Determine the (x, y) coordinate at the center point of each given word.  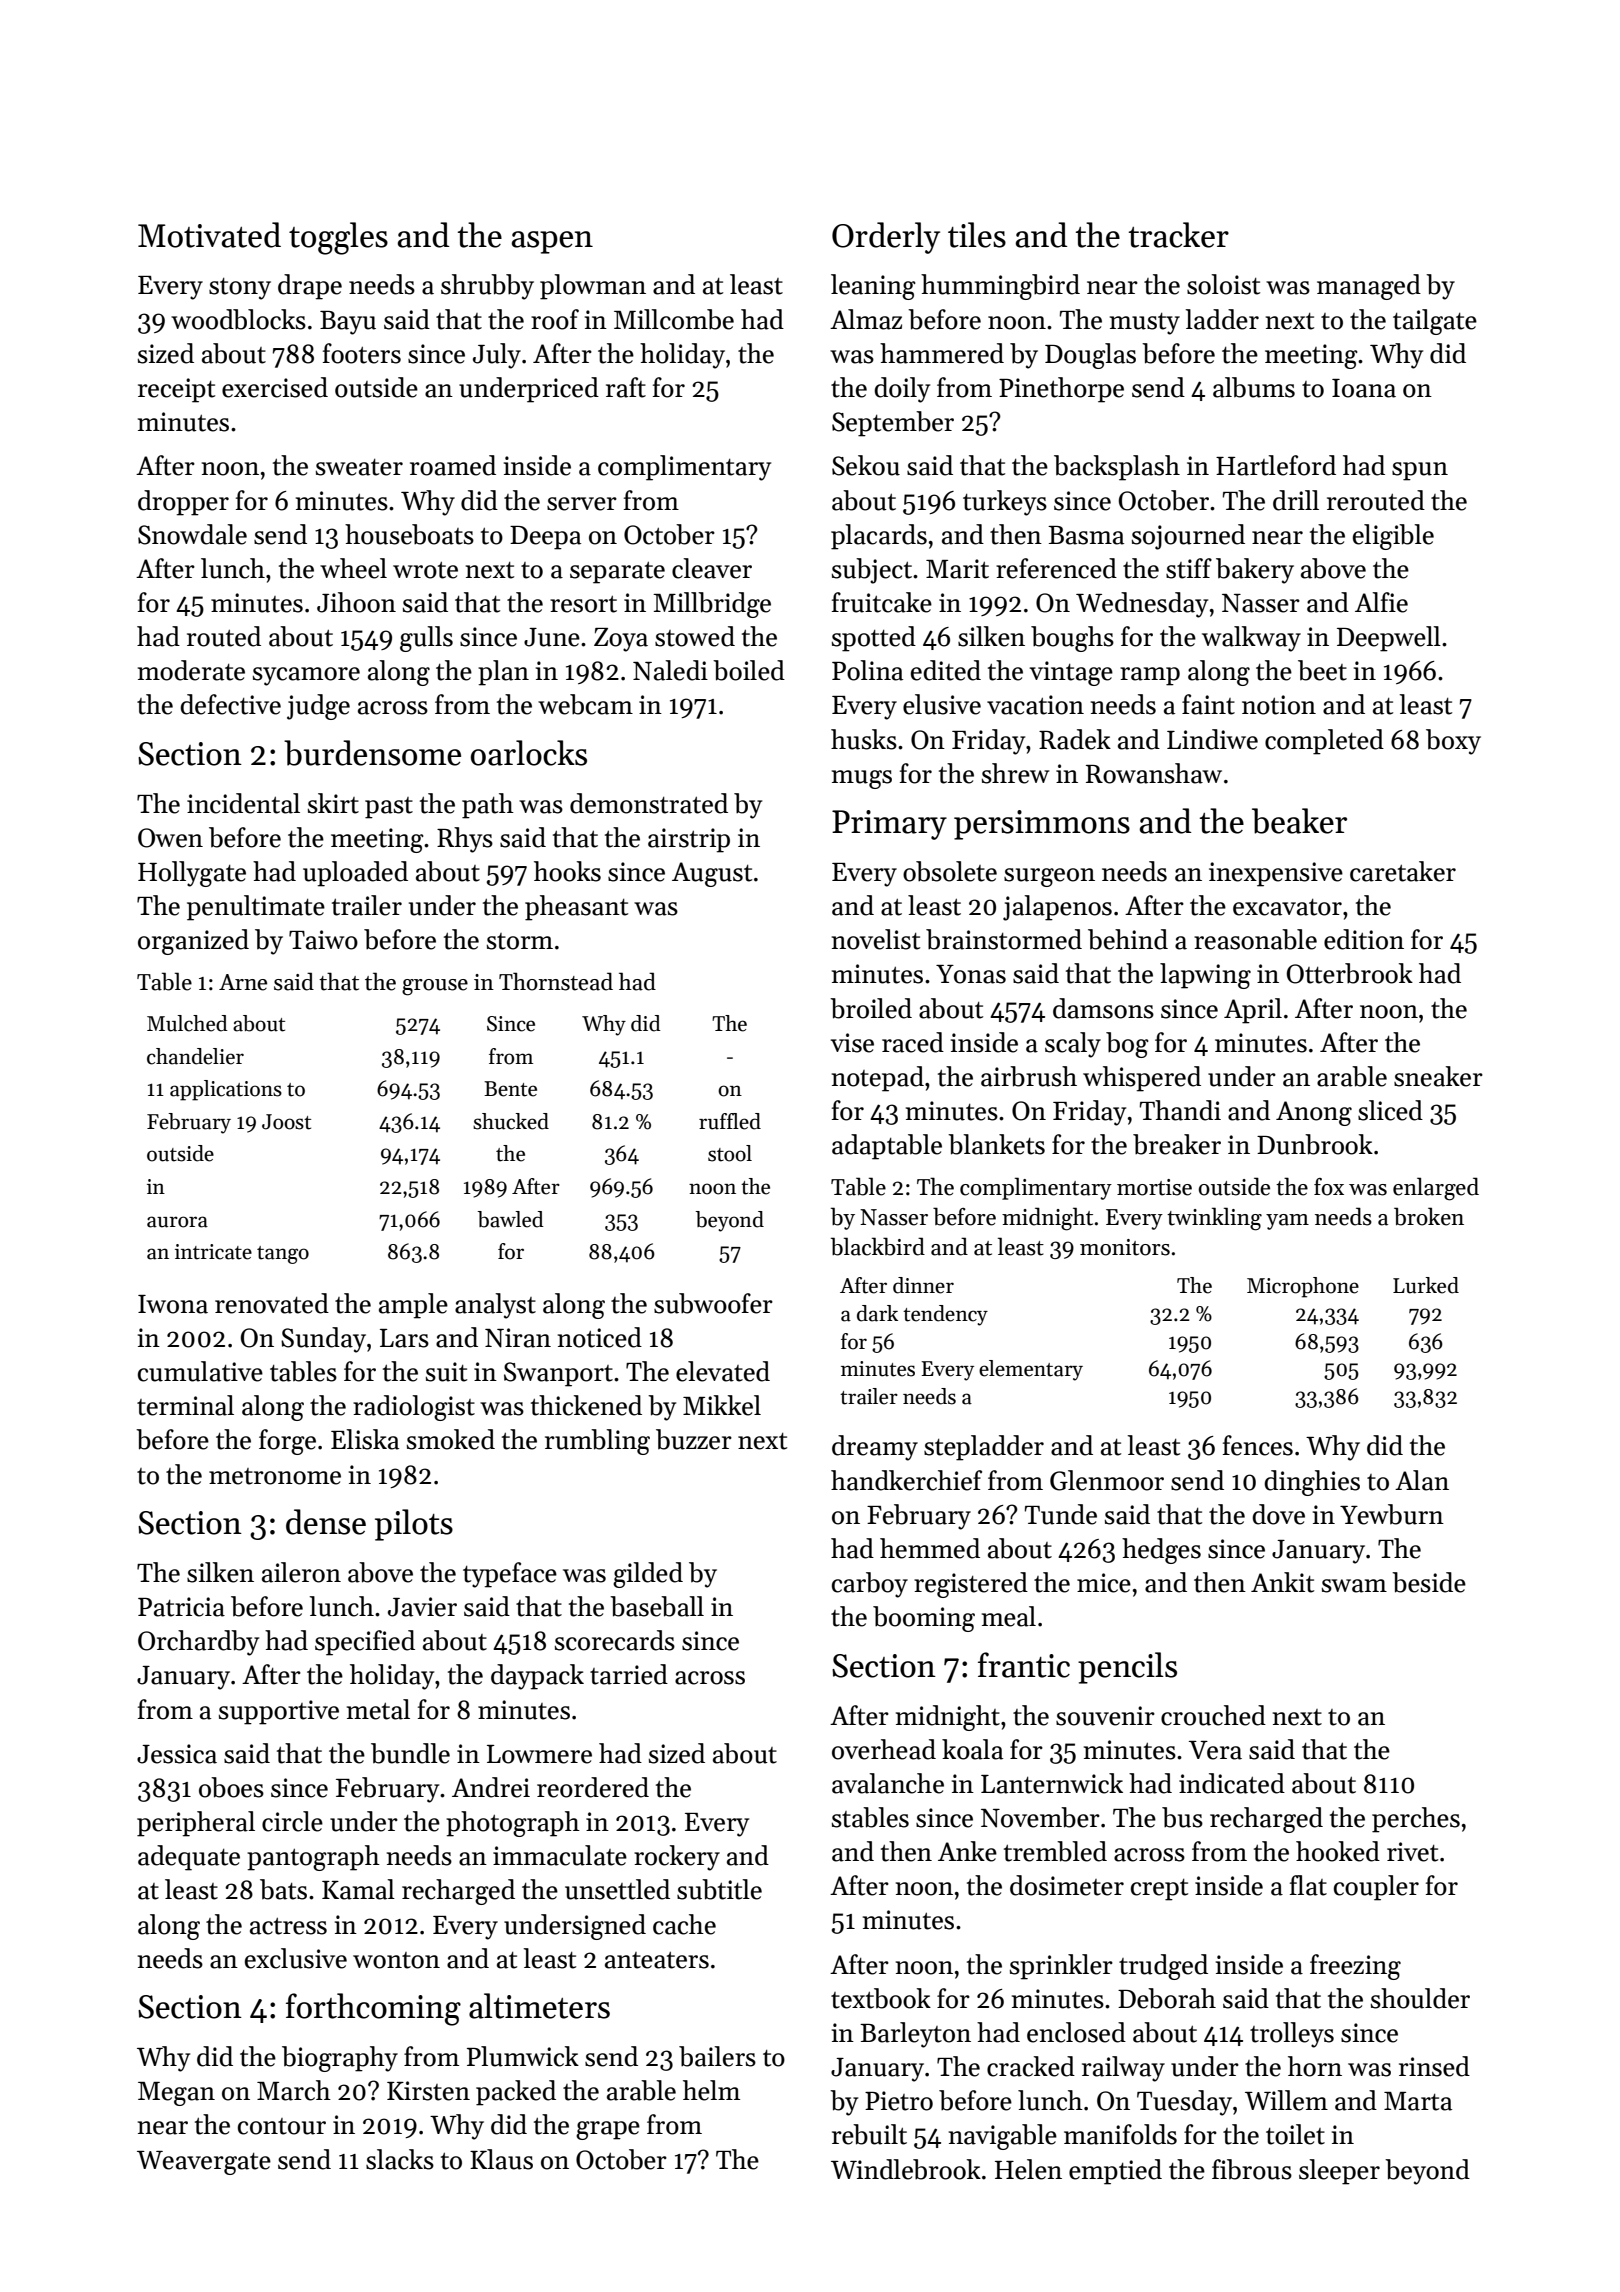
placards (879, 537)
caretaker (1403, 871)
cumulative (200, 1371)
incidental (243, 803)
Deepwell (1389, 639)
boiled (749, 670)
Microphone (1303, 1287)
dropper (183, 503)
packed (516, 2093)
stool (730, 1153)
